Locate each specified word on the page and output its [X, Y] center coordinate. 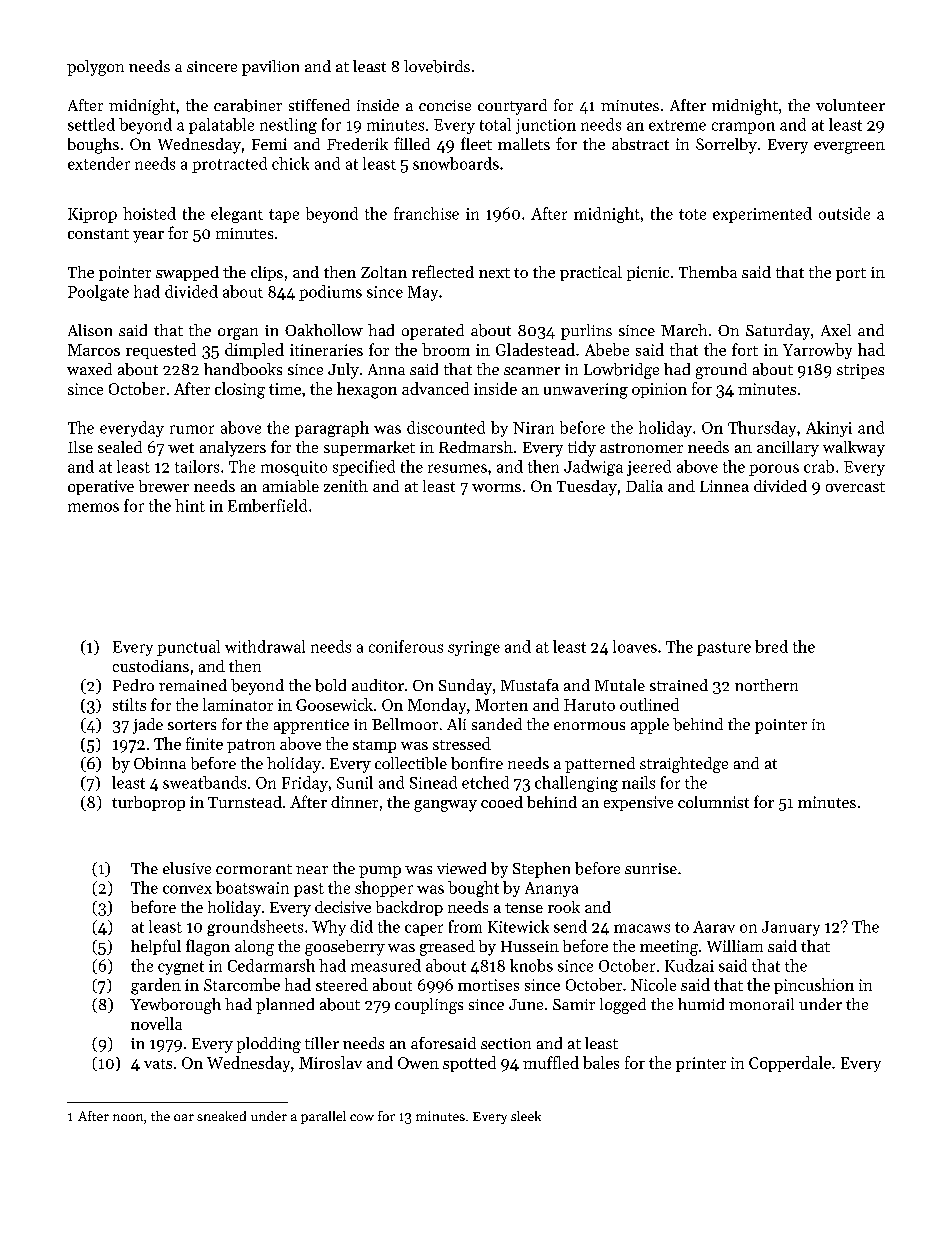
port [851, 274]
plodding [269, 1045]
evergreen [849, 148]
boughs [93, 146]
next [494, 273]
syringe [474, 648]
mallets [524, 144]
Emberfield [267, 505]
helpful [156, 947]
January [791, 928]
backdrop [409, 908]
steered [342, 984]
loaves [635, 646]
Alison [90, 330]
